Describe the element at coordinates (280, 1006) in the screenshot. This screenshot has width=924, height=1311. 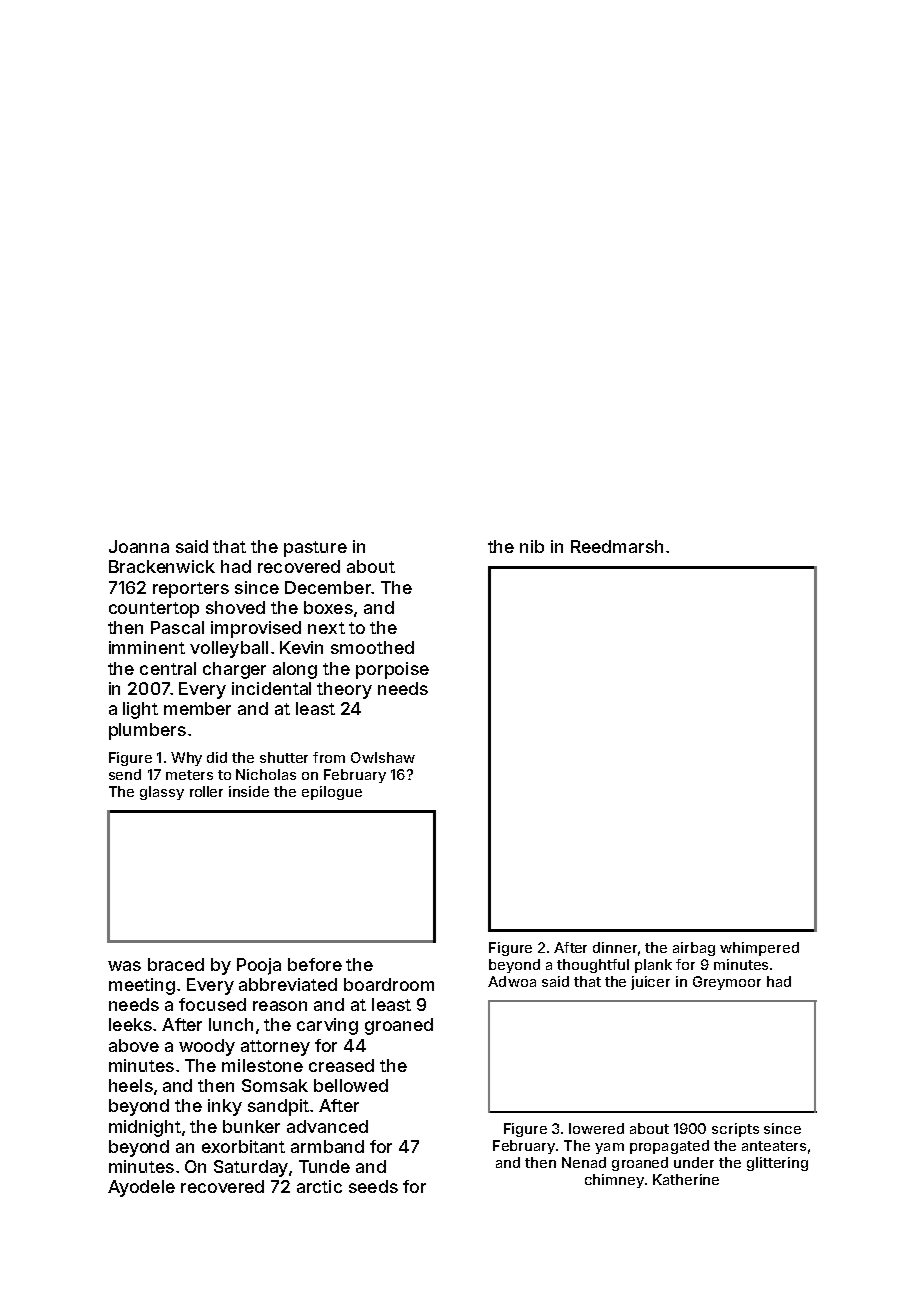
I see `reason` at that location.
